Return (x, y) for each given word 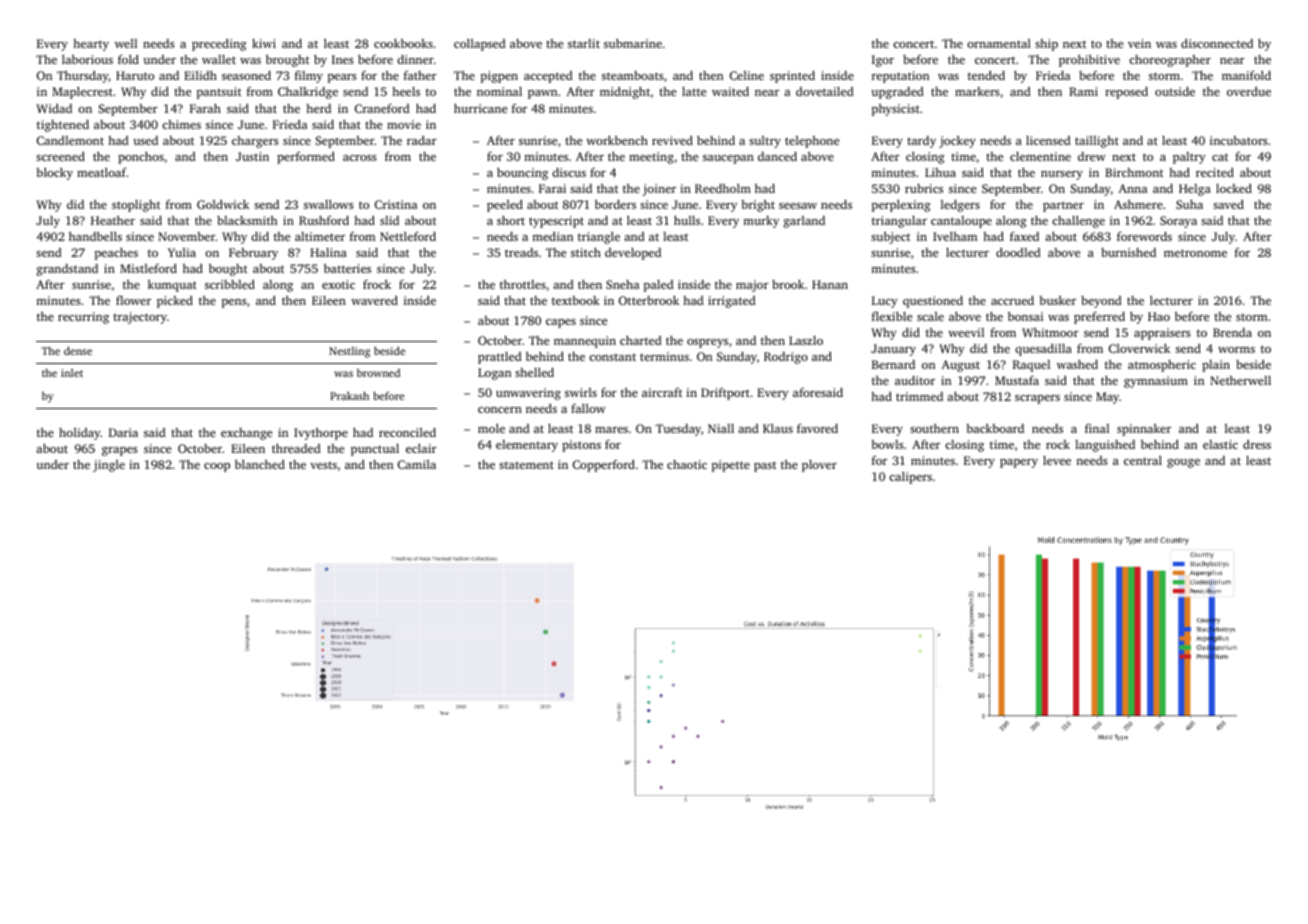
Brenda (1232, 332)
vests (323, 465)
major (752, 286)
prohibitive (1089, 61)
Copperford (604, 465)
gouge (1183, 463)
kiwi (264, 43)
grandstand (67, 270)
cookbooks (403, 43)
